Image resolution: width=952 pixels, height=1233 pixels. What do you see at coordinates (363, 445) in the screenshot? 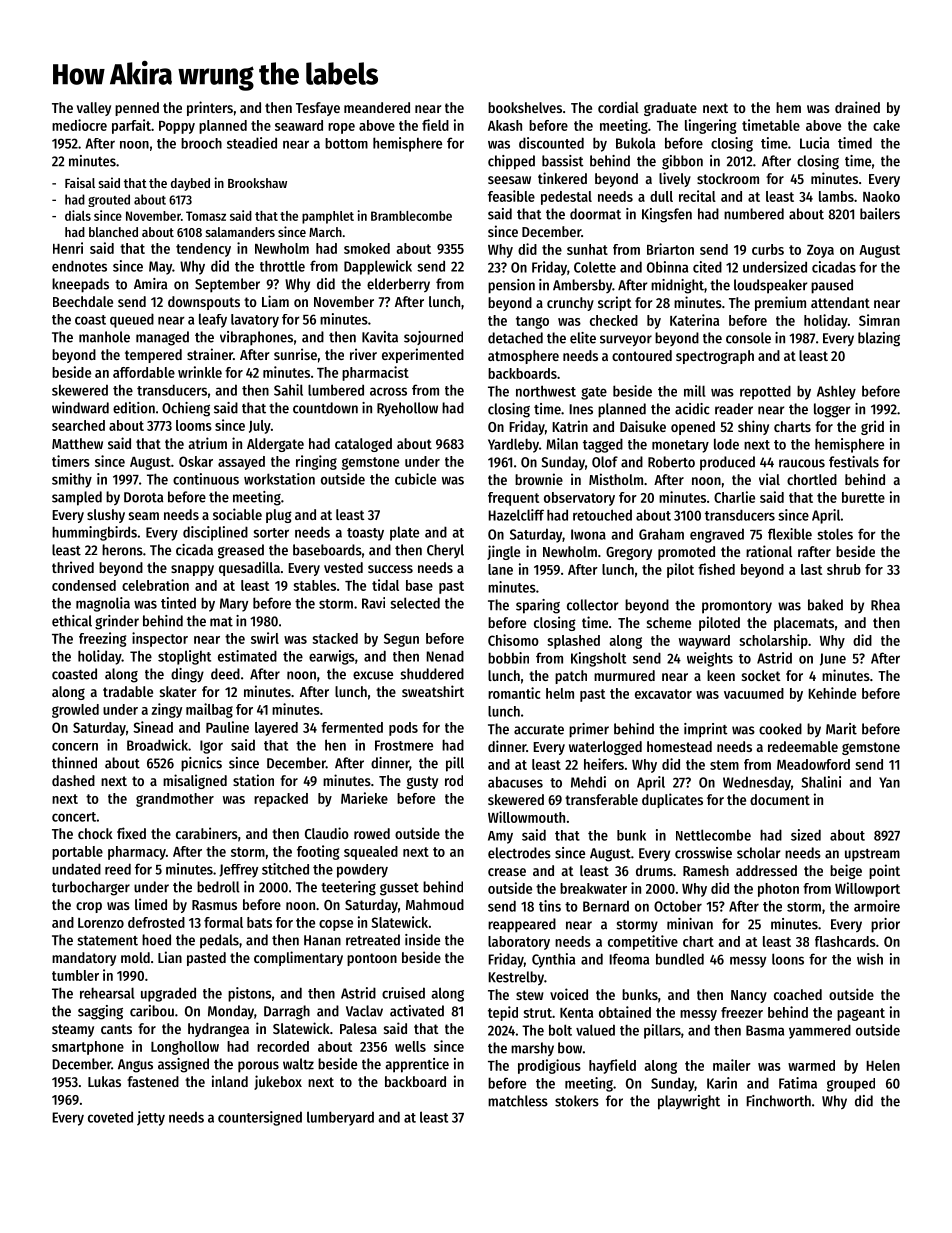
I see `cataloged` at bounding box center [363, 445].
